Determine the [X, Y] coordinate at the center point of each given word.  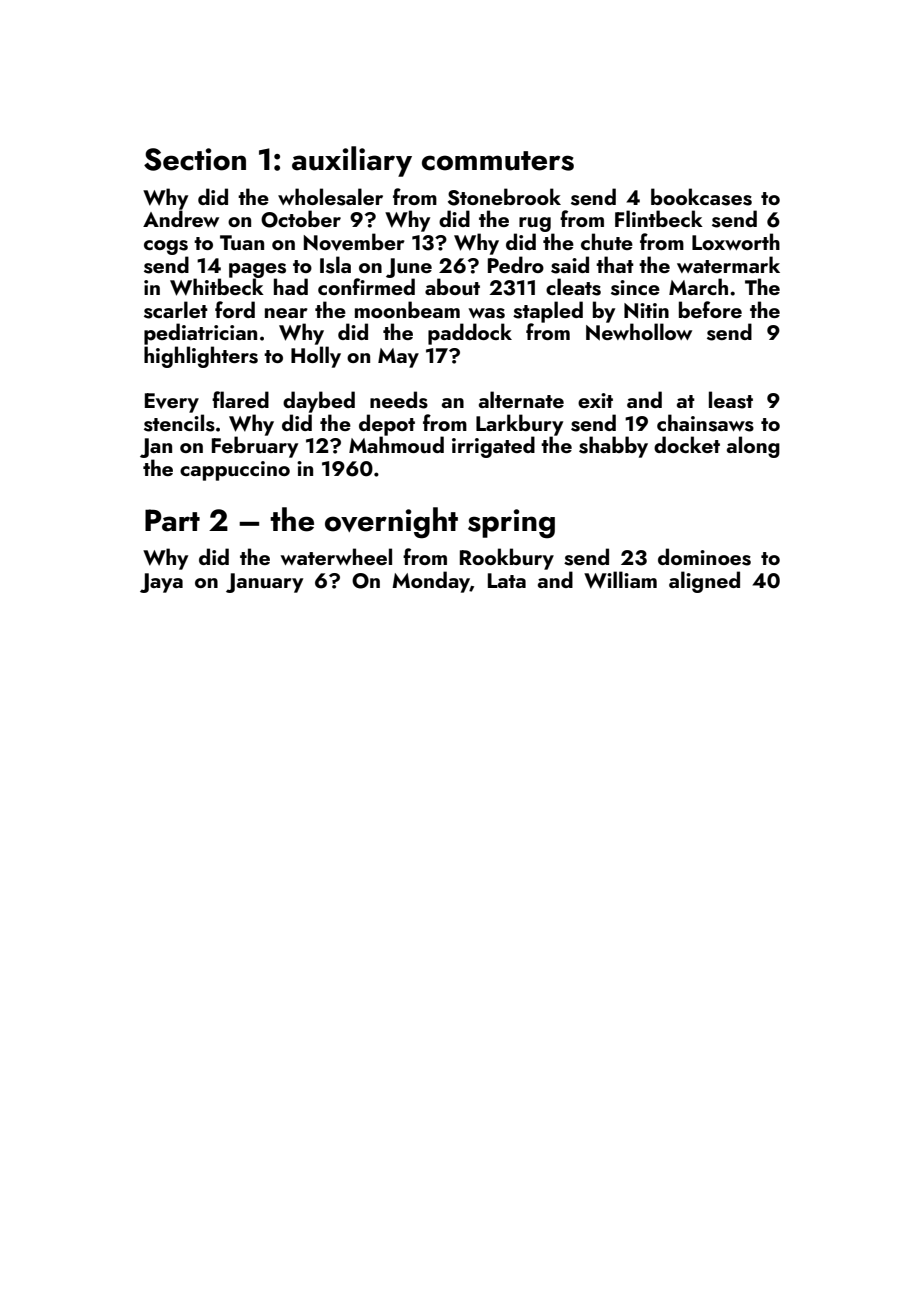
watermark [728, 264]
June [409, 268]
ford [235, 309]
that [615, 264]
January [264, 583]
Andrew [181, 218]
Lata [507, 580]
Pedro [516, 264]
